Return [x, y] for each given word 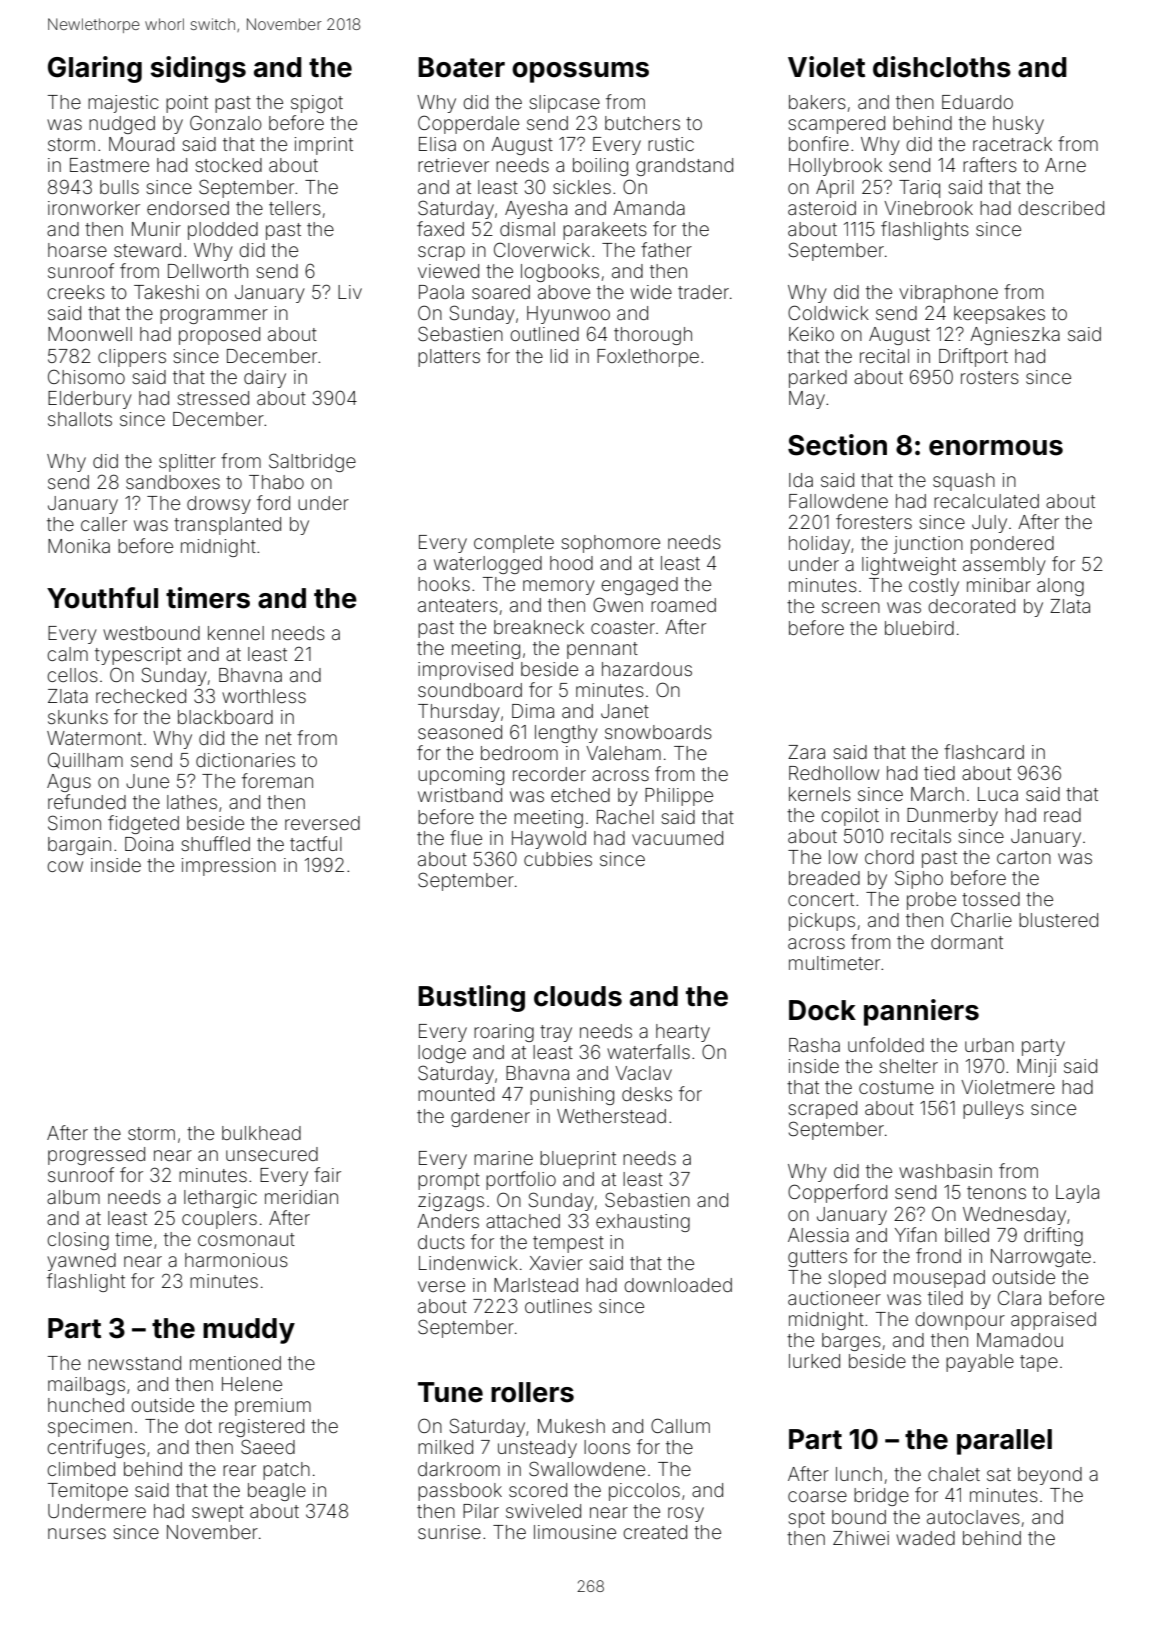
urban [989, 1045]
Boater [461, 67]
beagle [277, 1492]
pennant [602, 650]
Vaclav [643, 1073]
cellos [72, 675]
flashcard [984, 751]
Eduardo [977, 102]
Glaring [95, 69]
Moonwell [90, 334]
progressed [96, 1156]
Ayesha [536, 210]
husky [1018, 125]
